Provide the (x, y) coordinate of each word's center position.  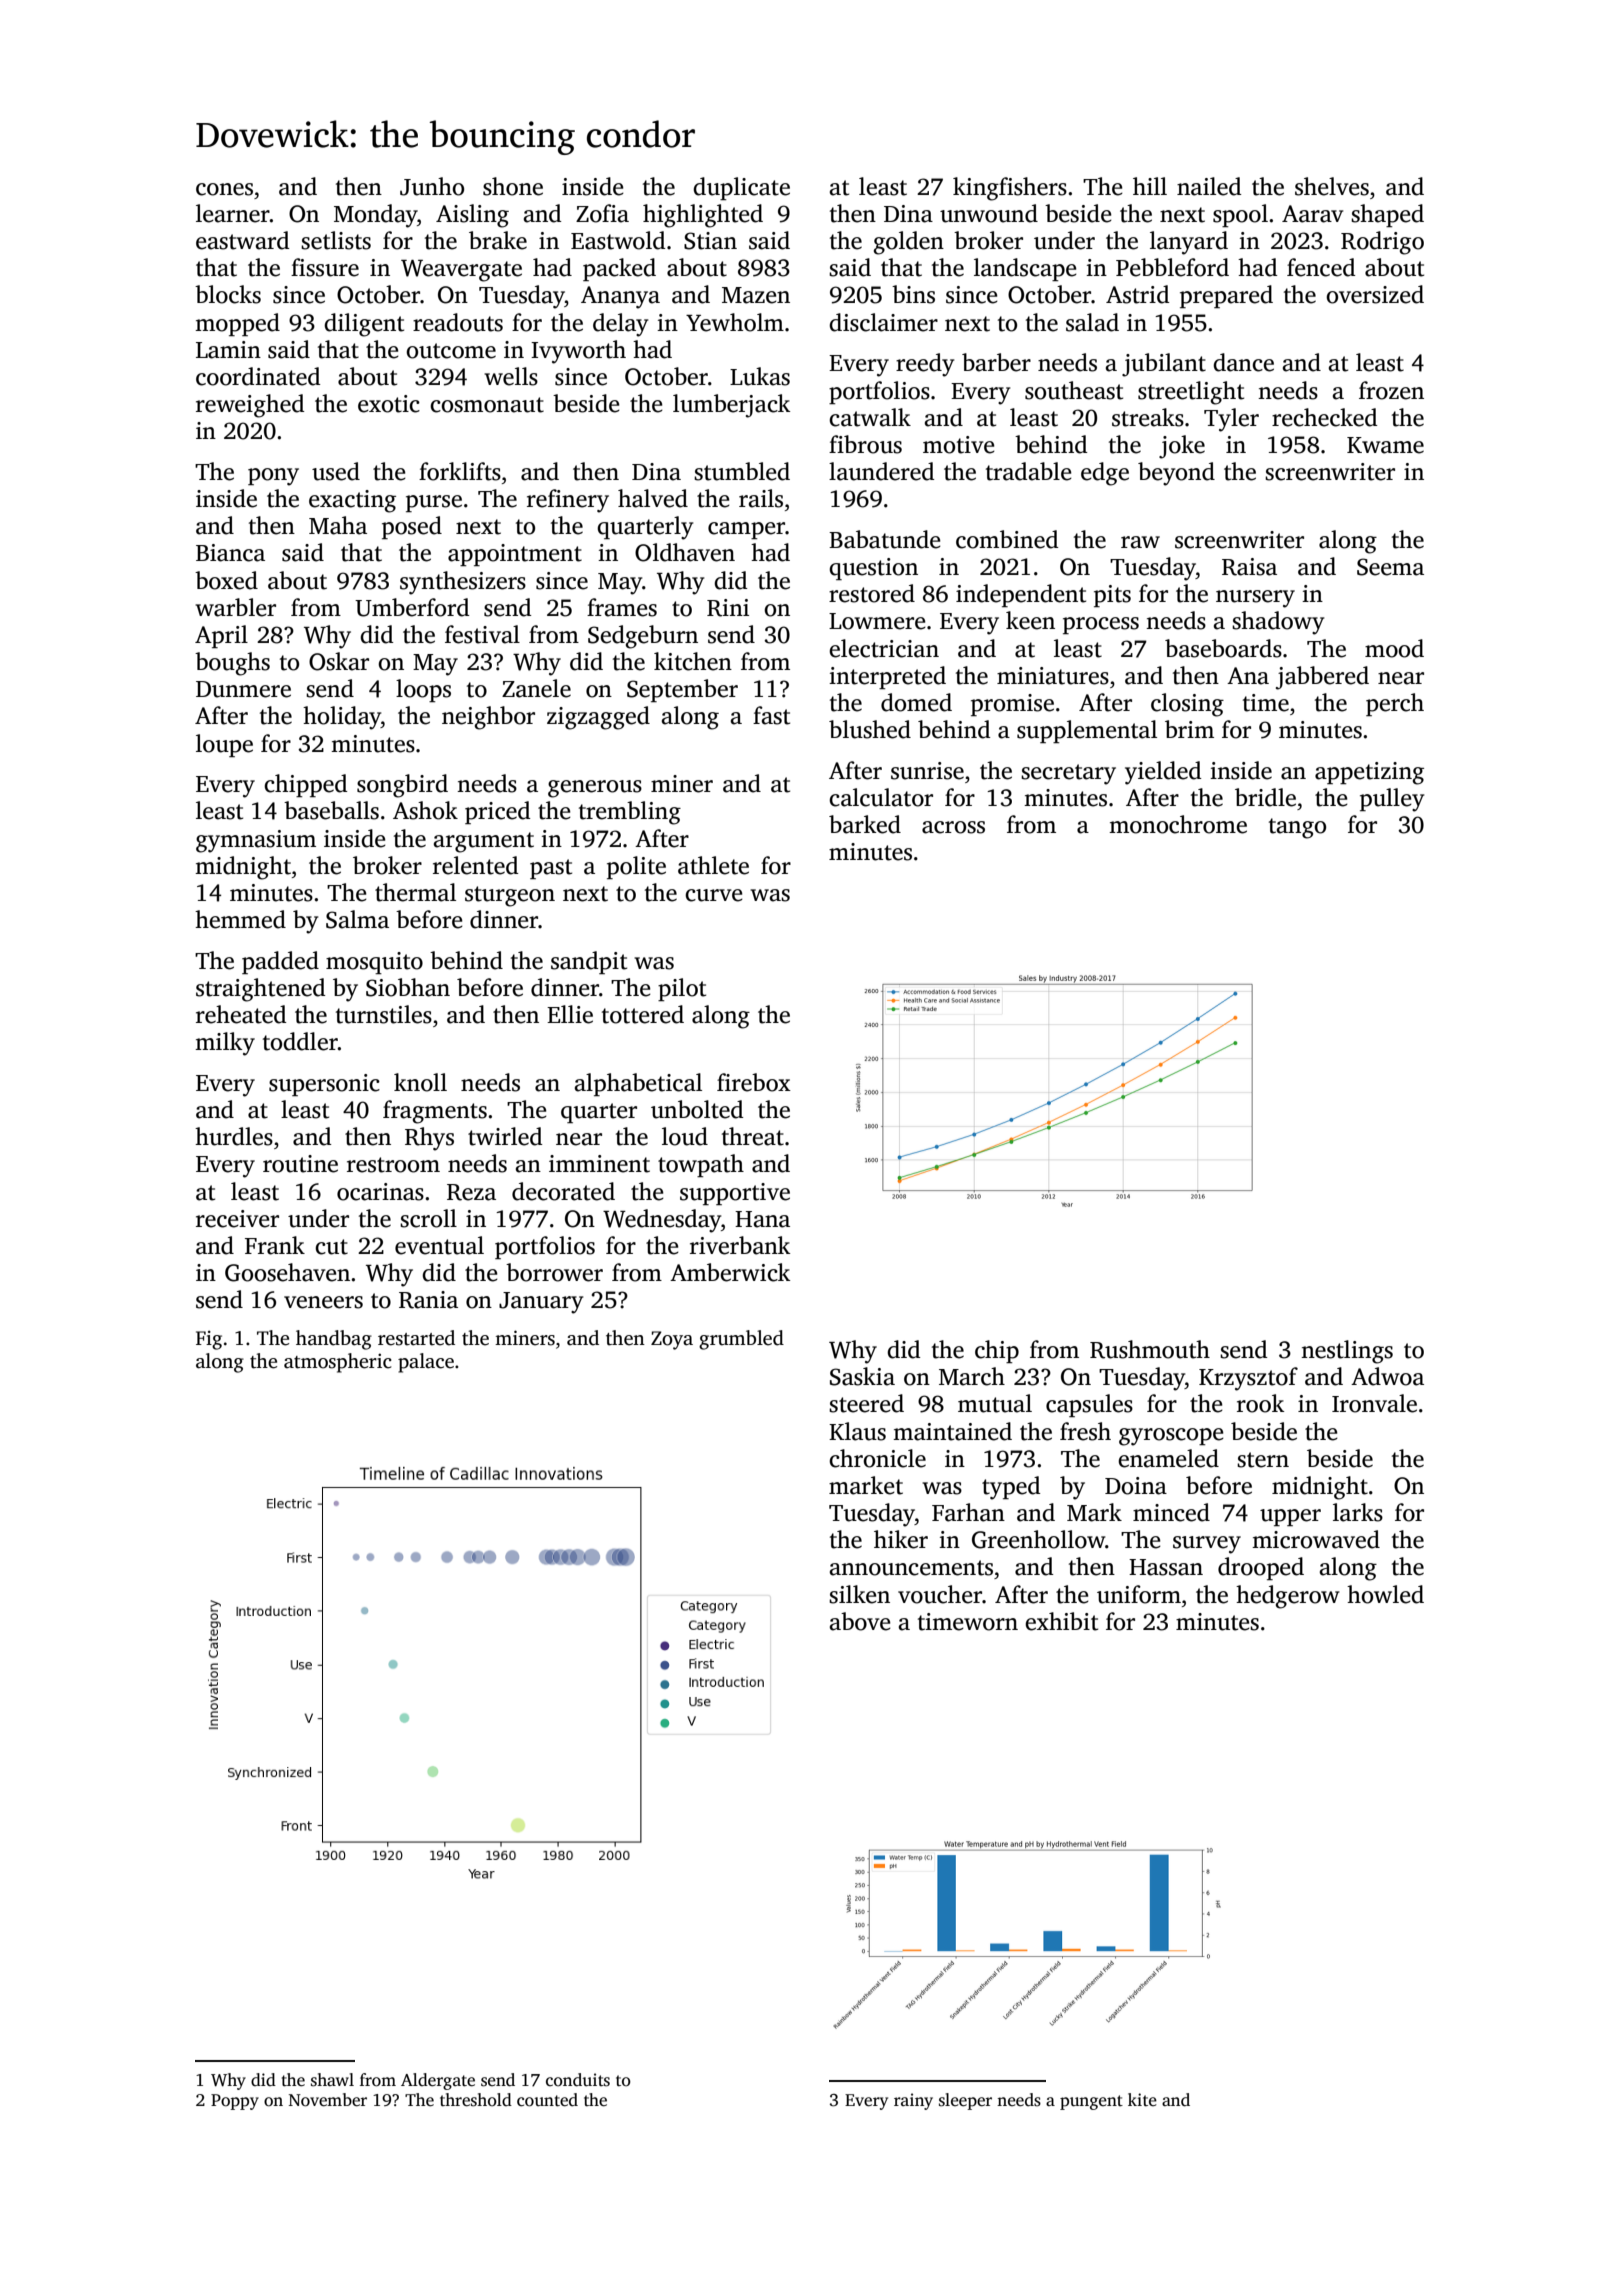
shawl (332, 2080)
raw (1140, 542)
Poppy (235, 2102)
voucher (940, 1594)
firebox (754, 1082)
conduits (578, 2080)
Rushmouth (1150, 1349)
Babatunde (885, 539)
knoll (420, 1082)
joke (1182, 447)
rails (761, 498)
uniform (1139, 1594)
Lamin (228, 350)
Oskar (339, 661)
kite (1142, 2099)
